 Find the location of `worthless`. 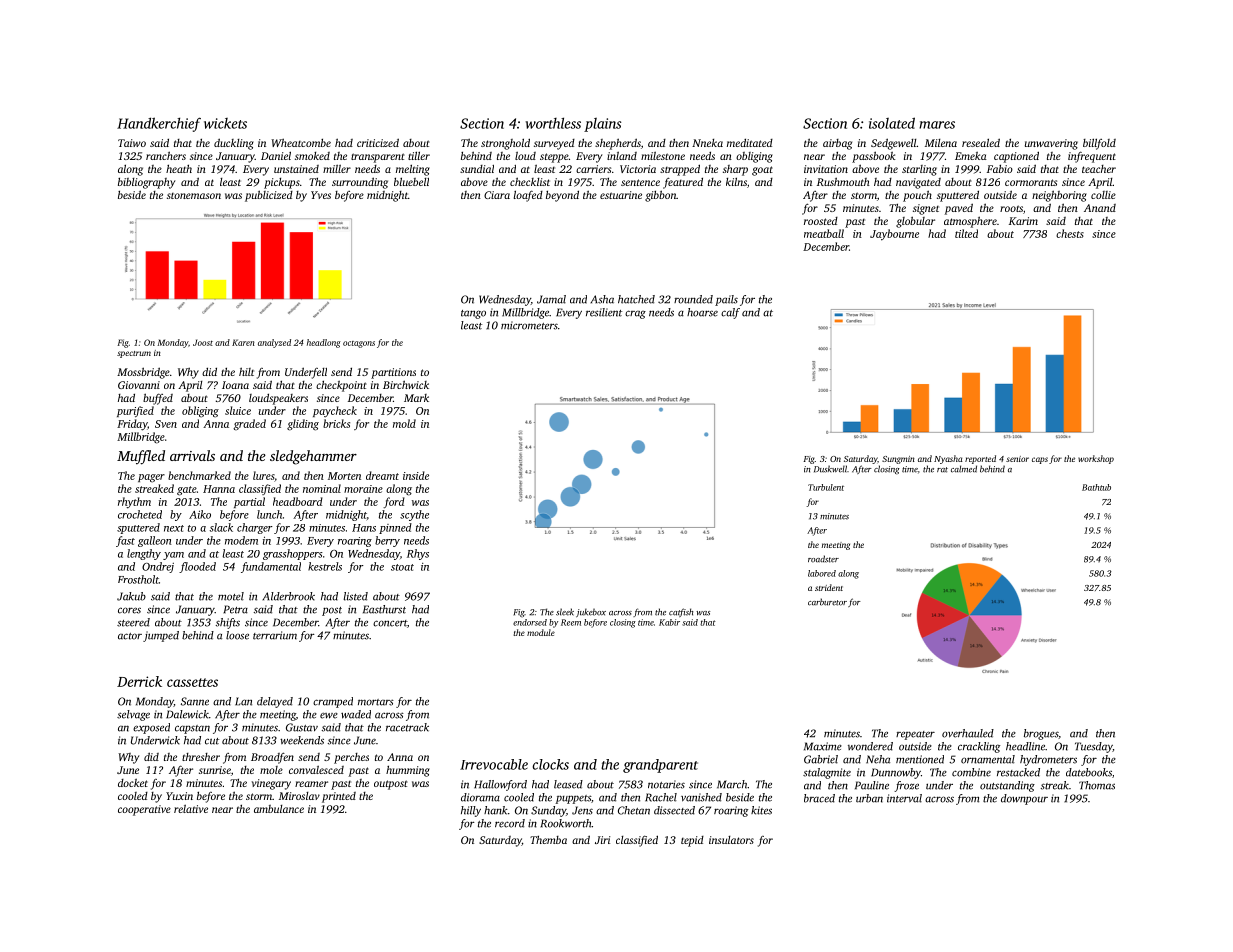

worthless is located at coordinates (553, 123).
